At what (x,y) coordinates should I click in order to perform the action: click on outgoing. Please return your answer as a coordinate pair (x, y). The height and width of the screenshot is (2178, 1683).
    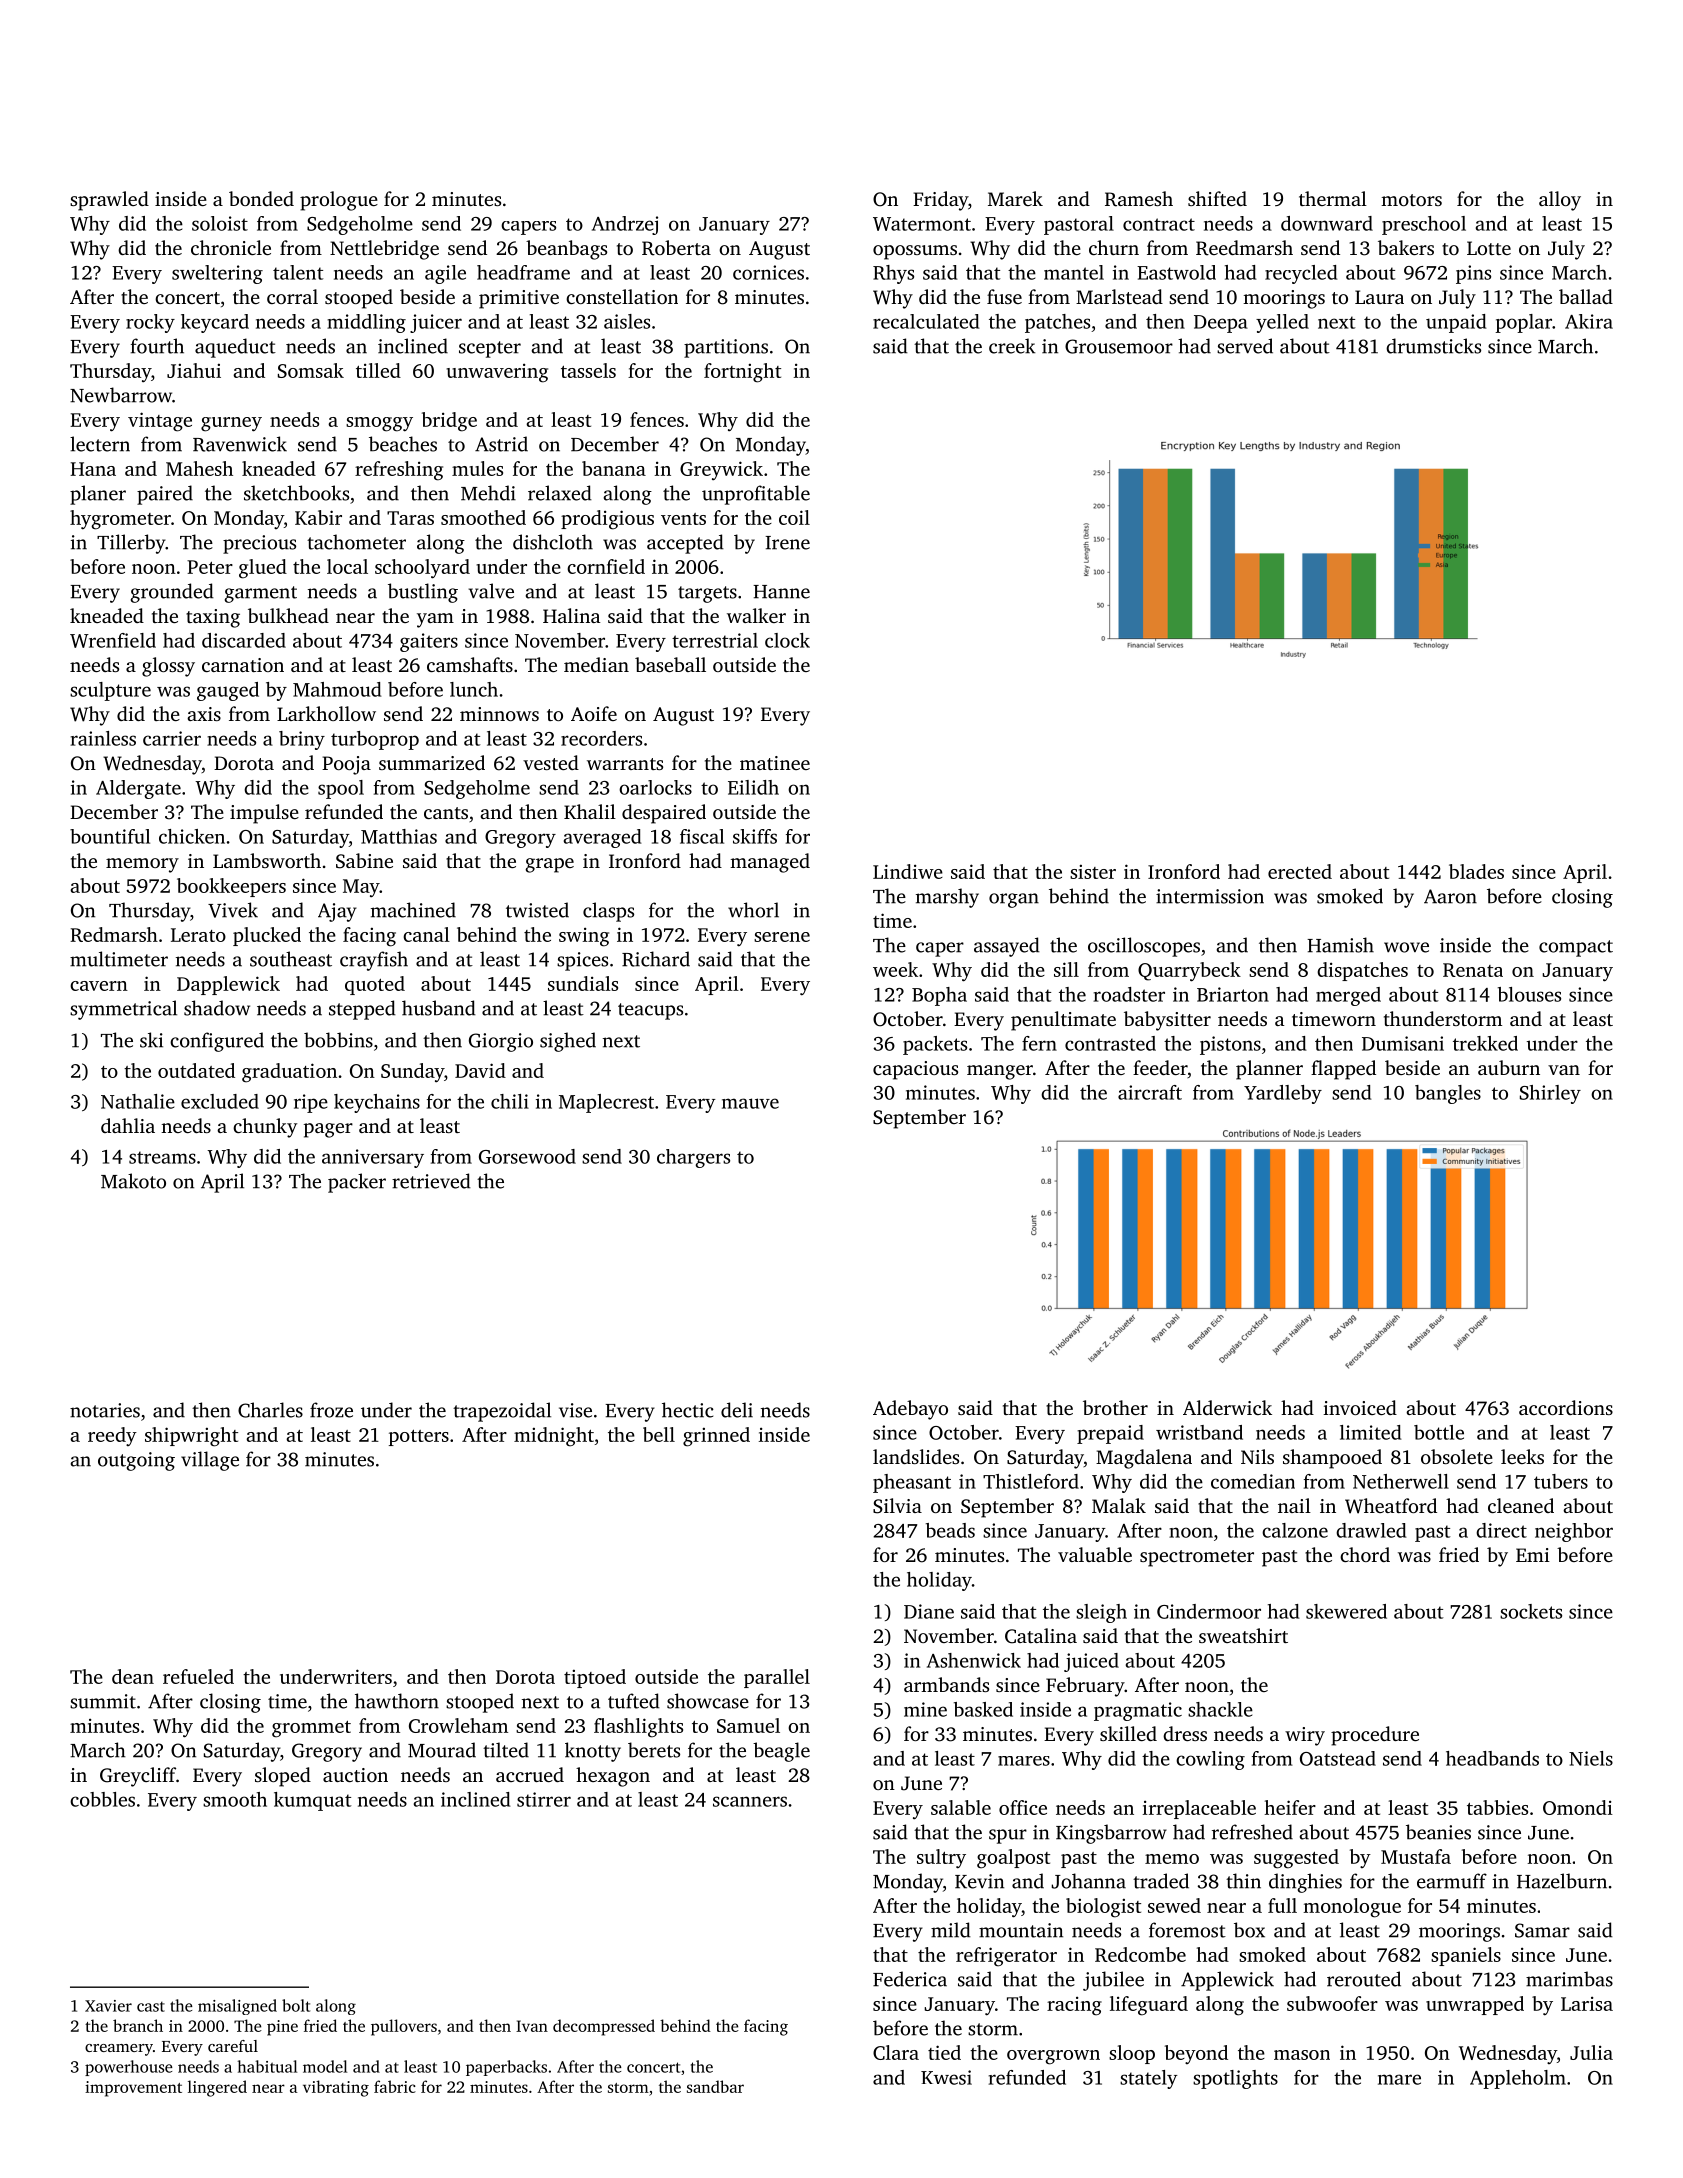
    Looking at the image, I should click on (136, 1461).
